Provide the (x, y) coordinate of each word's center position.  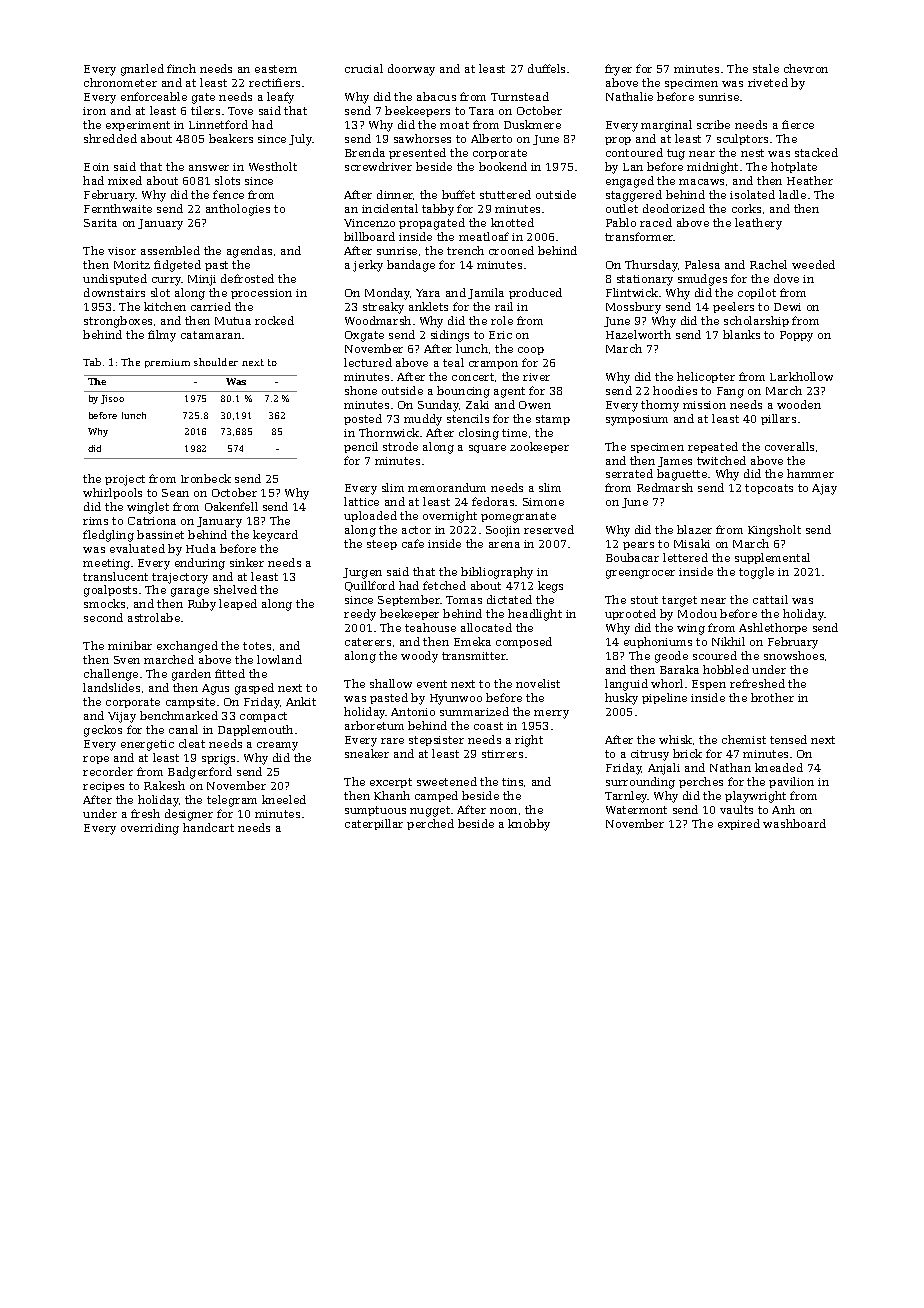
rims (95, 521)
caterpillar (374, 824)
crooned (511, 250)
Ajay (824, 489)
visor (122, 251)
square (487, 449)
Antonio (413, 712)
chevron (806, 68)
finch (181, 68)
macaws (701, 182)
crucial (364, 68)
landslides (111, 687)
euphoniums (658, 642)
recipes (103, 787)
